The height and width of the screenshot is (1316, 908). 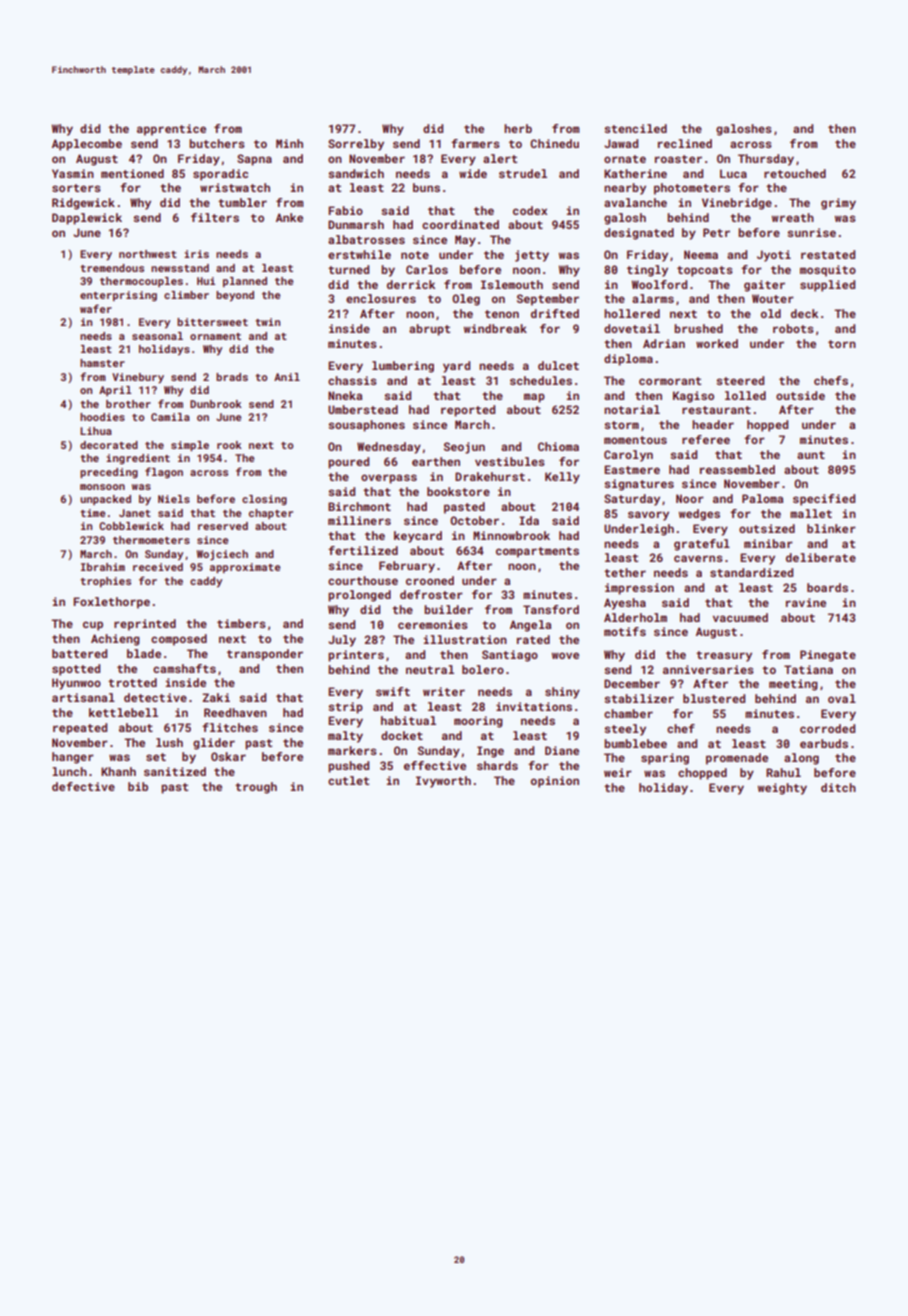 What do you see at coordinates (87, 145) in the screenshot?
I see `Applecombe` at bounding box center [87, 145].
